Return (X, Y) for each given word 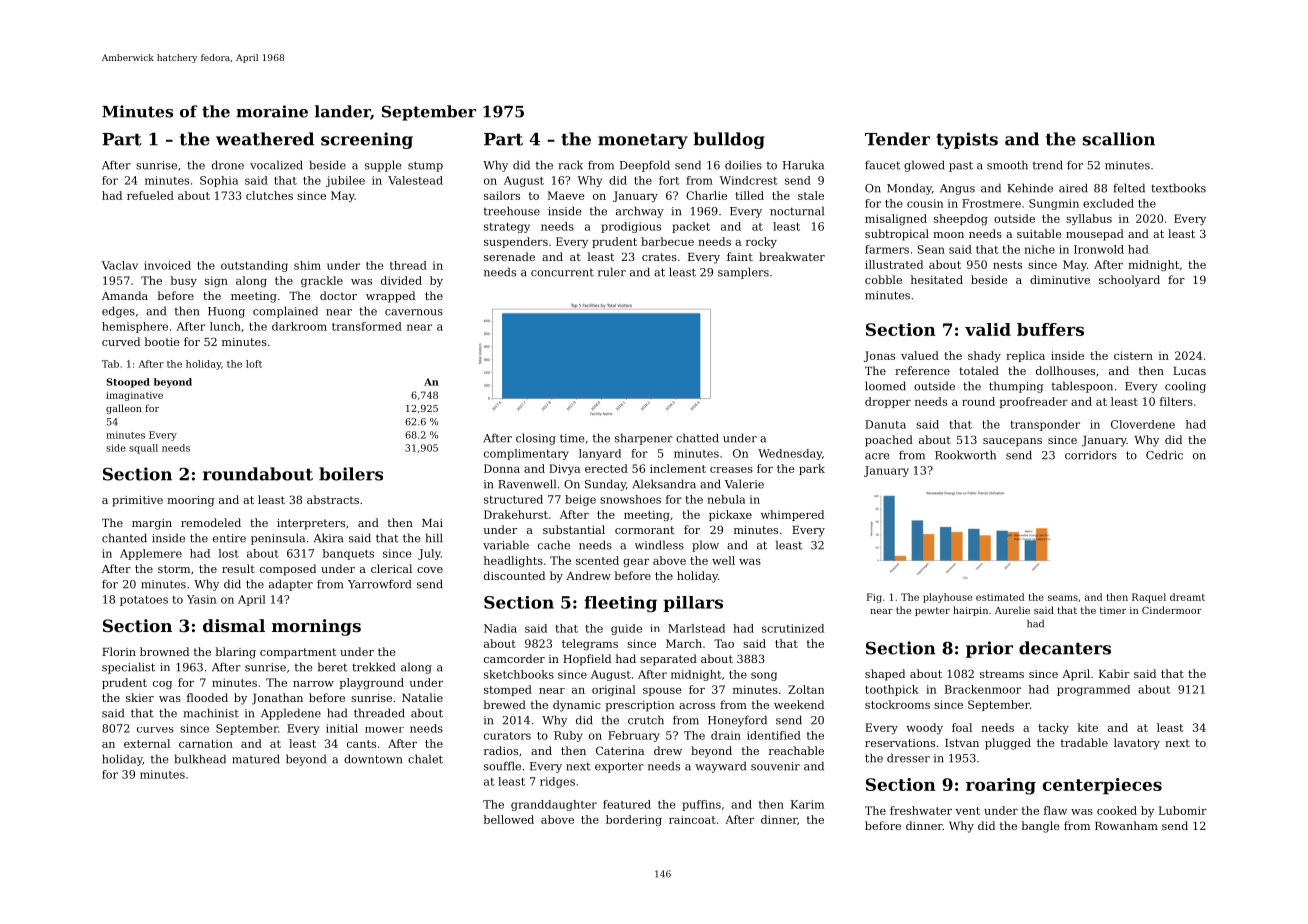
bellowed (509, 819)
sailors (502, 195)
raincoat (692, 819)
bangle (1041, 827)
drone (228, 165)
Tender (897, 139)
